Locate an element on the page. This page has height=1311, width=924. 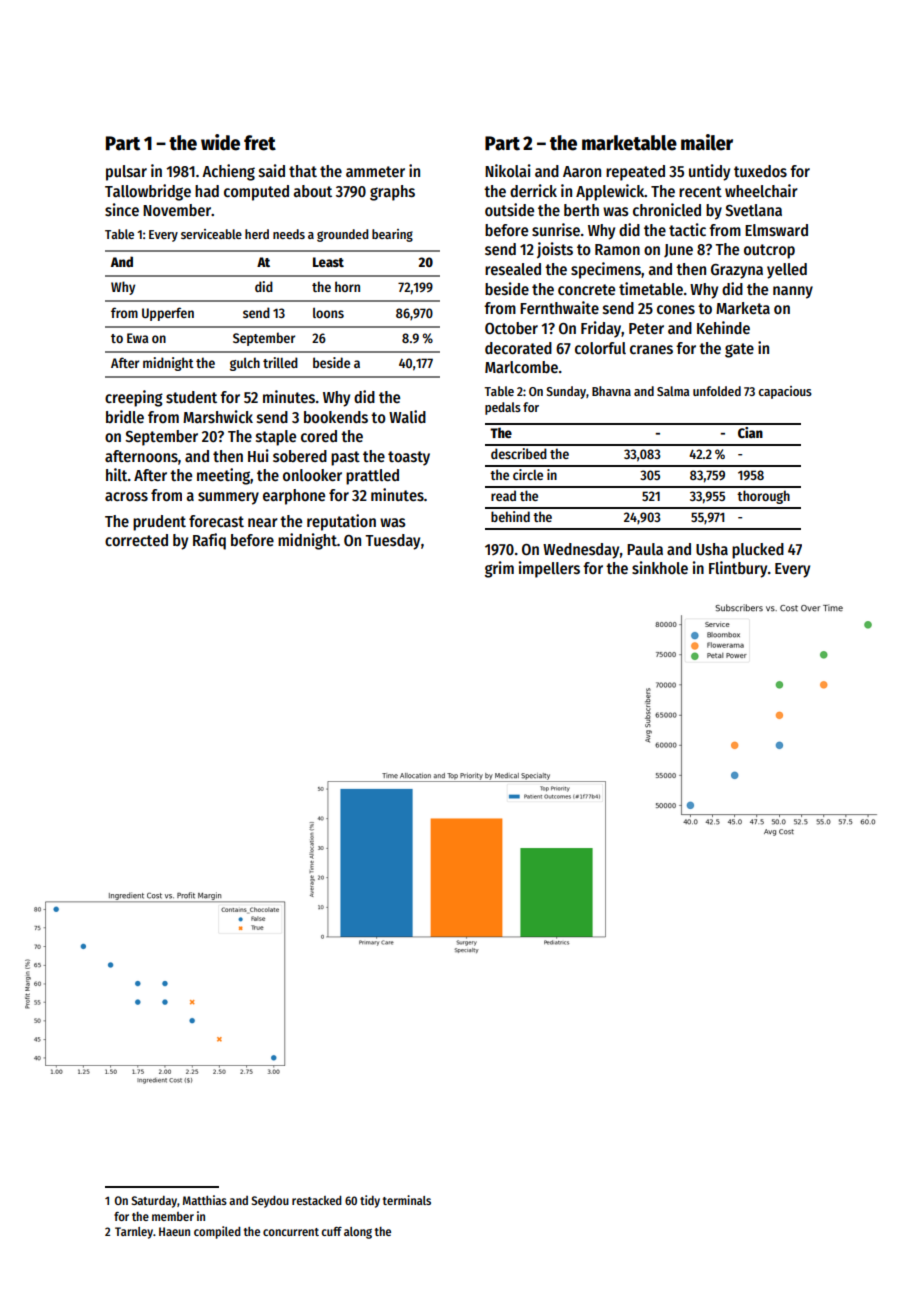
Nikolai is located at coordinates (508, 171).
